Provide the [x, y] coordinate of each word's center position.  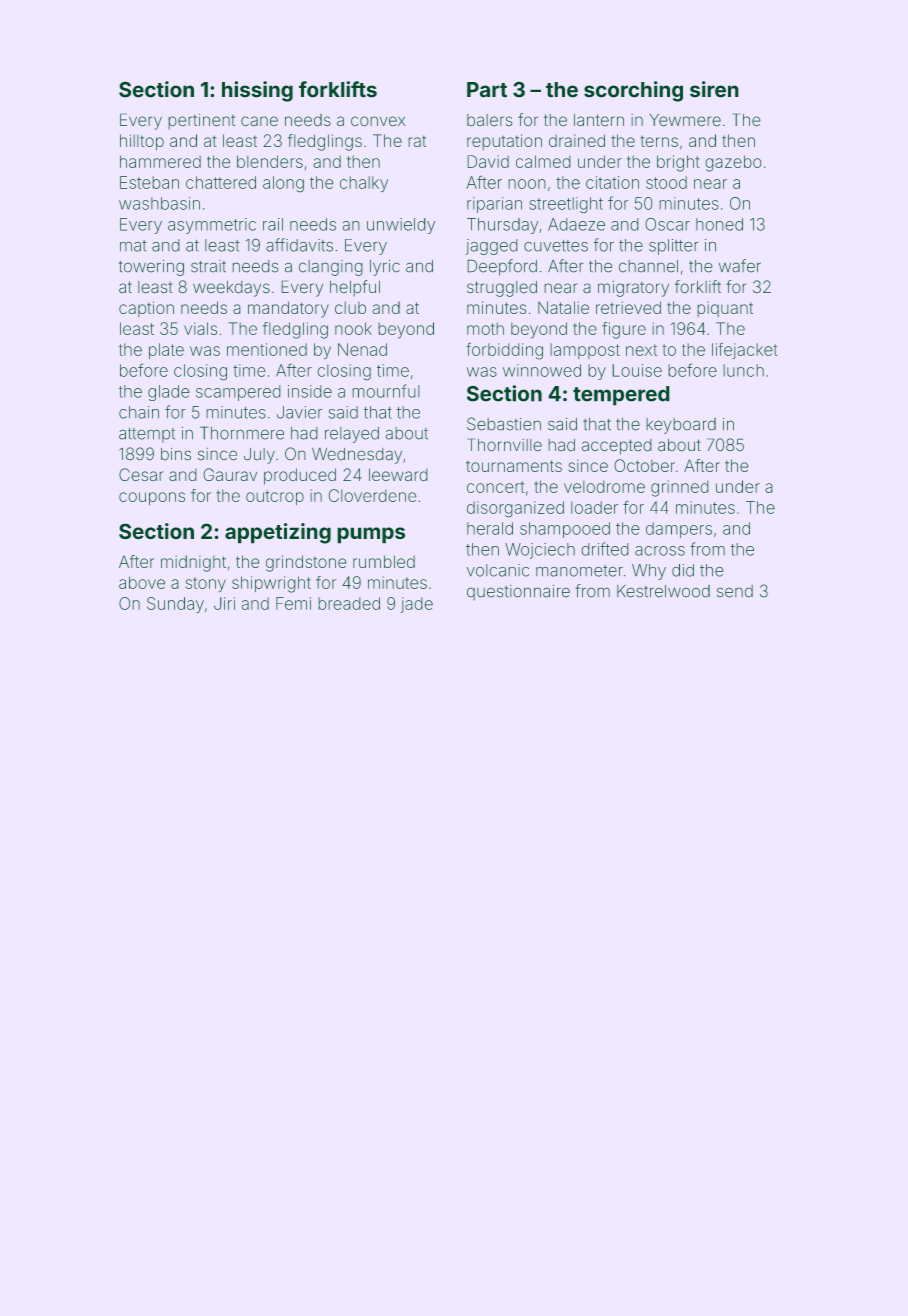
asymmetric [212, 226]
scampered [238, 393]
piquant [725, 309]
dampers [679, 530]
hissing [257, 91]
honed [719, 224]
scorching [633, 91]
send [735, 591]
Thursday [502, 226]
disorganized [515, 509]
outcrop [275, 497]
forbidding [504, 351]
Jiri [224, 603]
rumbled [384, 561]
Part [487, 89]
